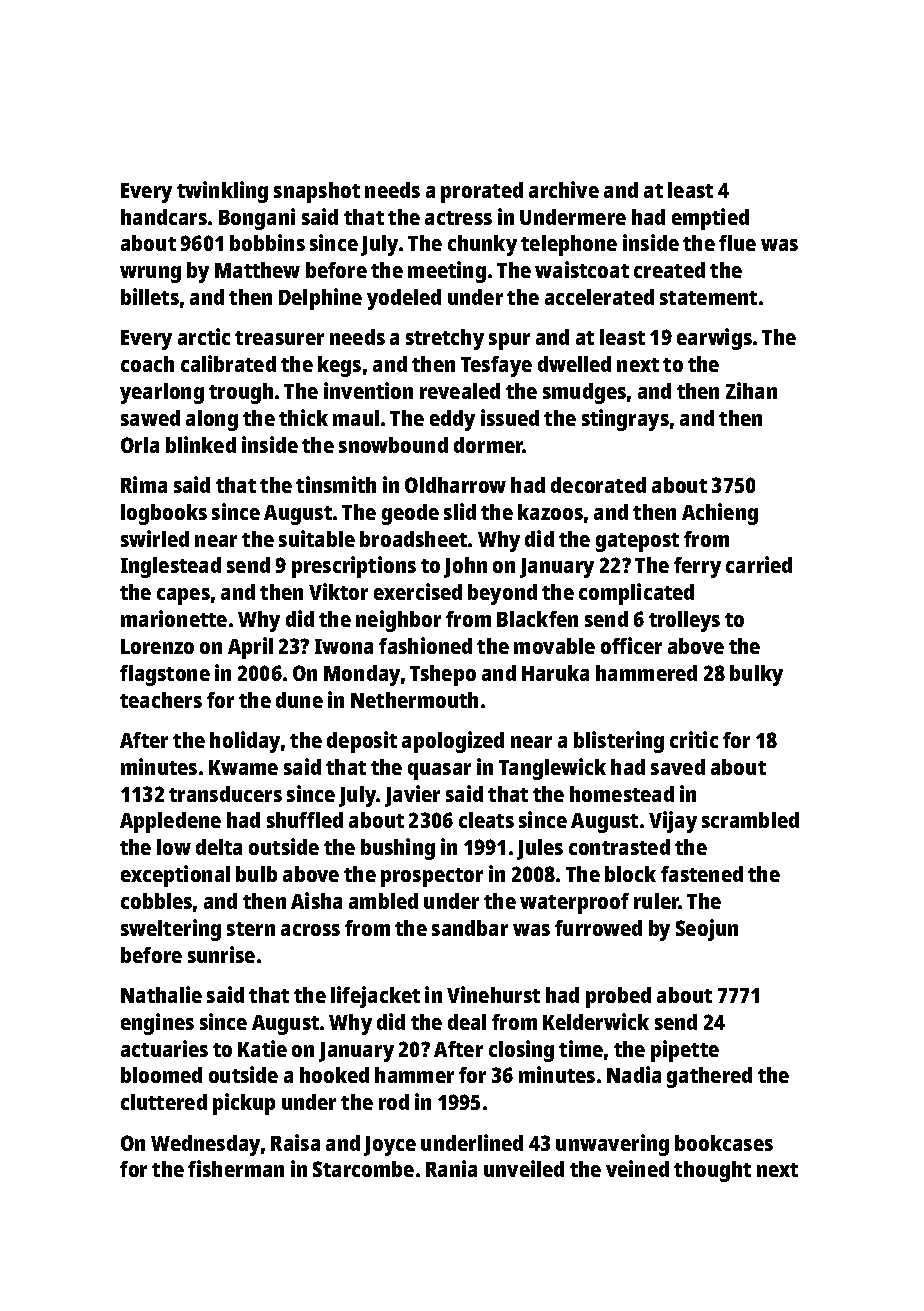 This screenshot has width=924, height=1311. What do you see at coordinates (552, 769) in the screenshot?
I see `Tanglewick` at bounding box center [552, 769].
